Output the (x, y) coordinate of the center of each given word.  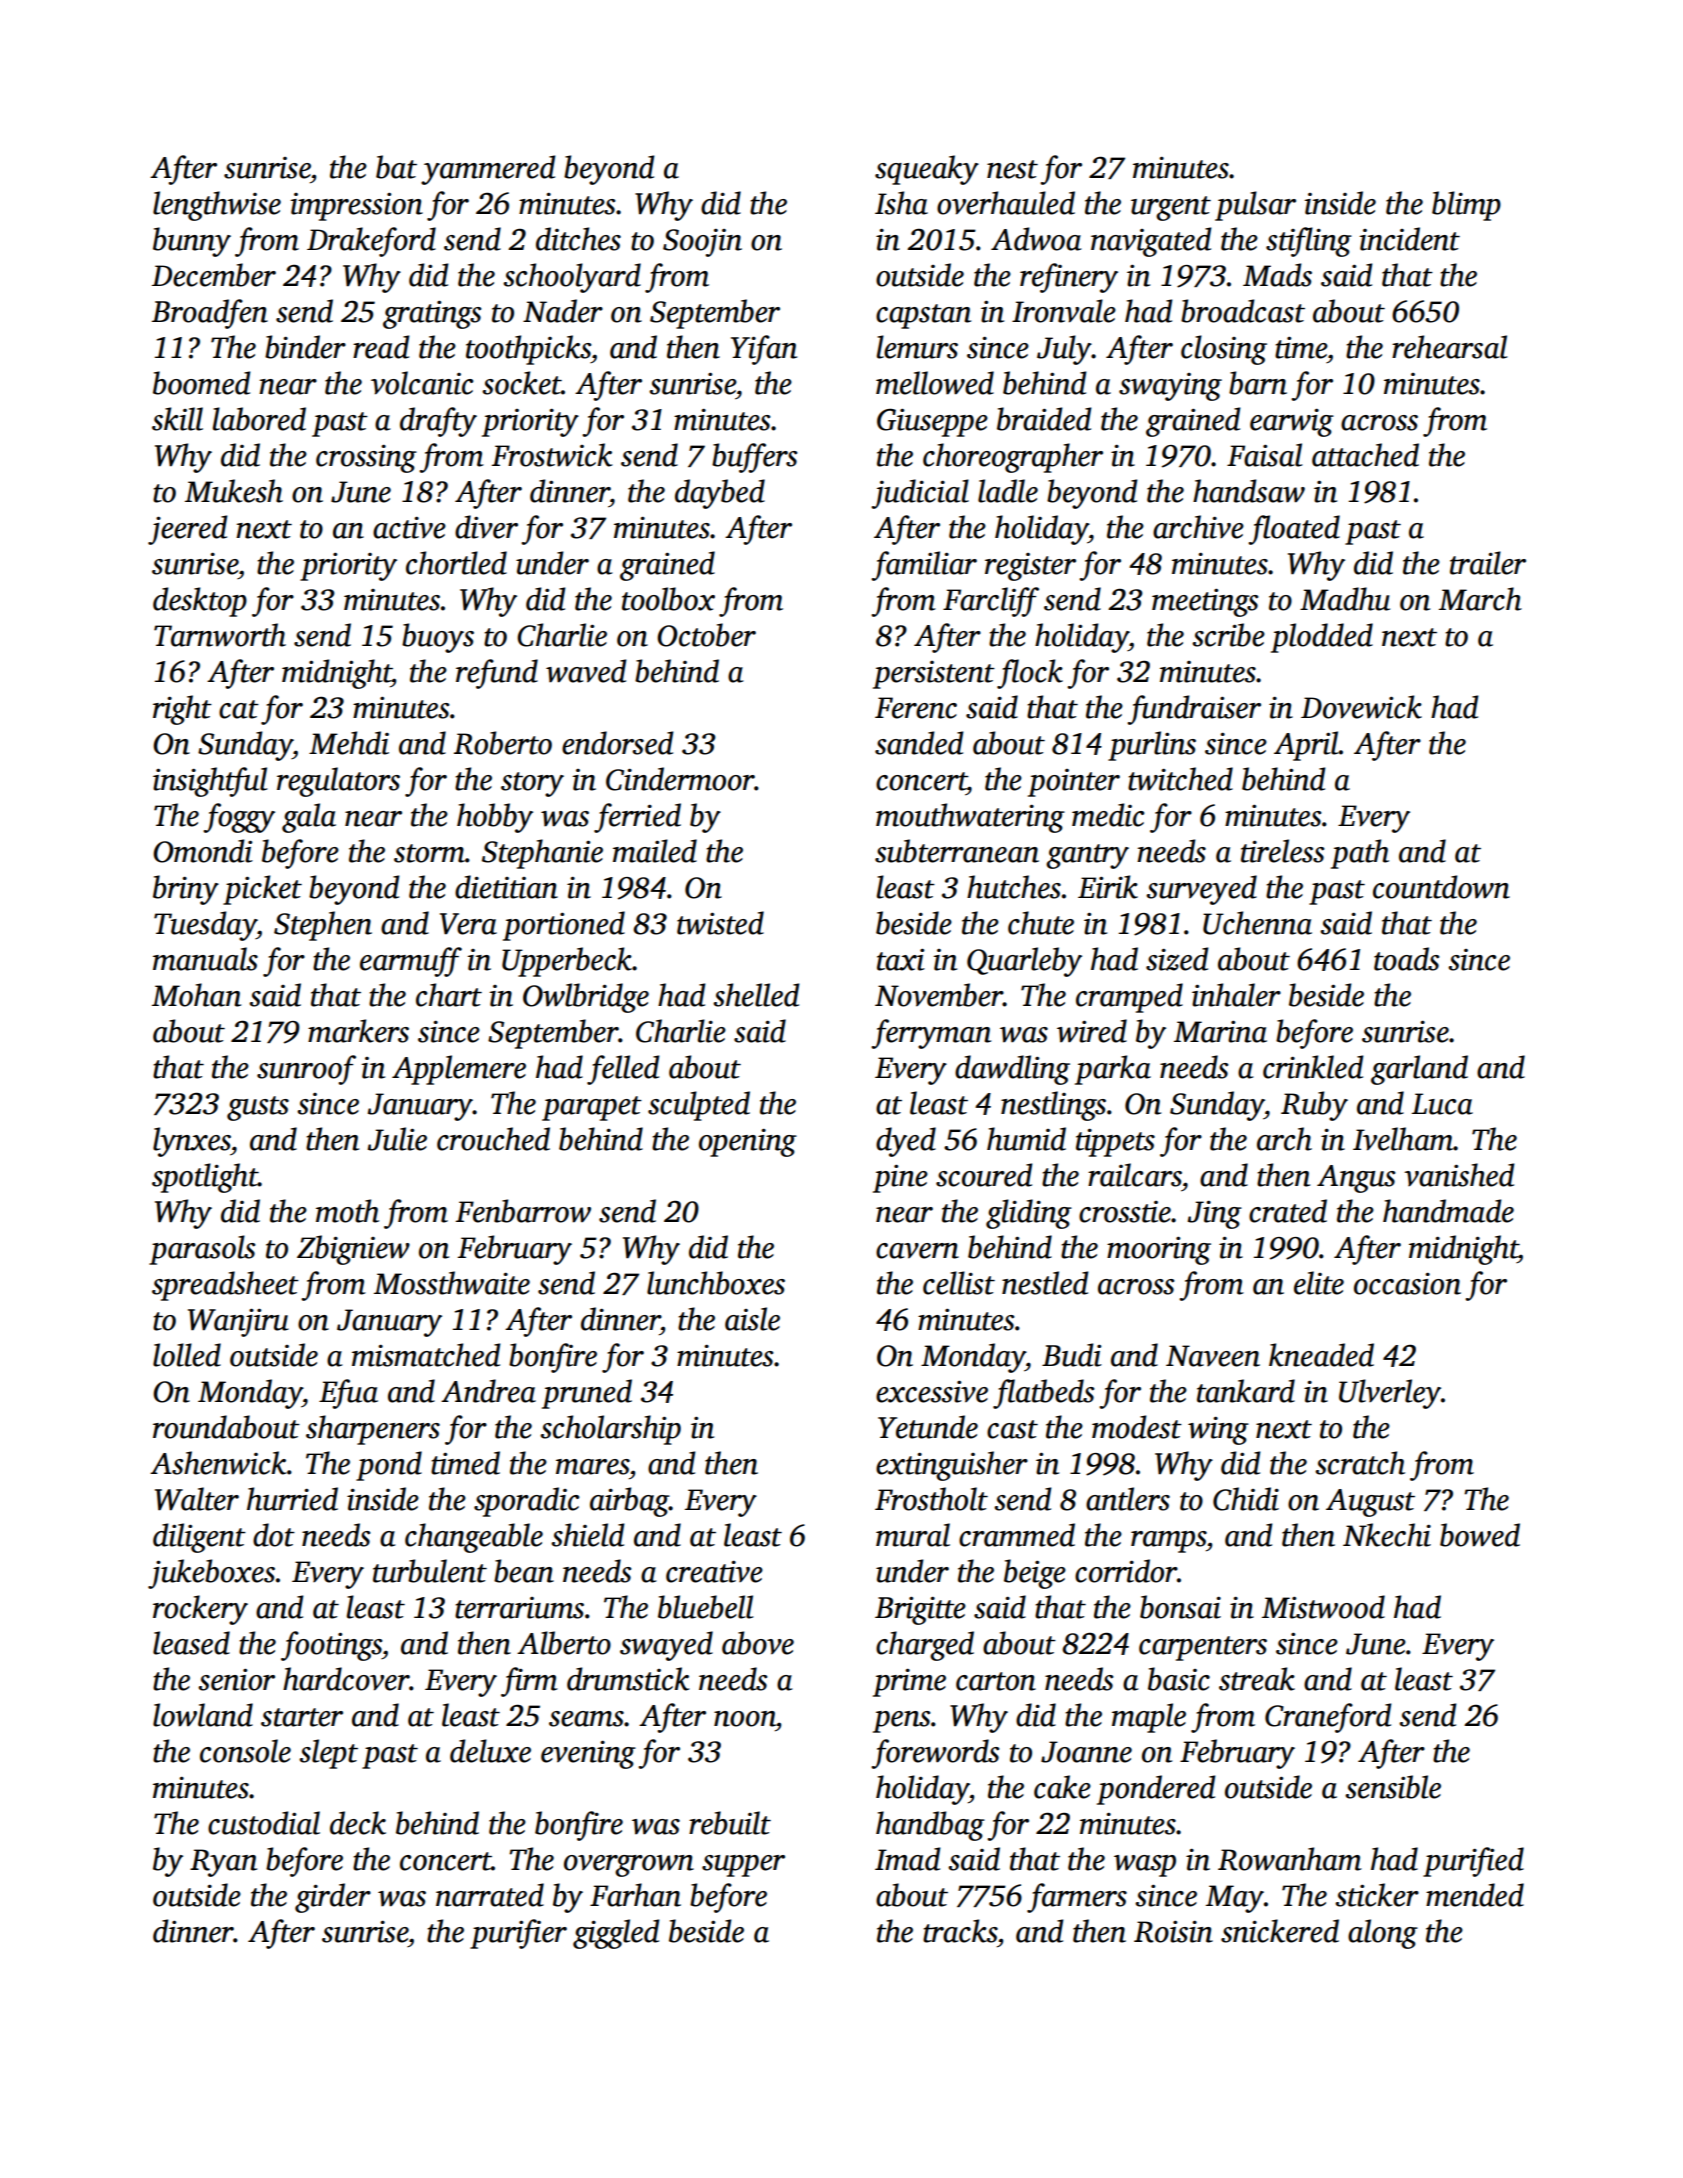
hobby (495, 818)
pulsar (1255, 206)
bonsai (1180, 1607)
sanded (919, 743)
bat (396, 167)
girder (333, 1898)
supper (743, 1866)
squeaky (927, 170)
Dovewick (1361, 707)
